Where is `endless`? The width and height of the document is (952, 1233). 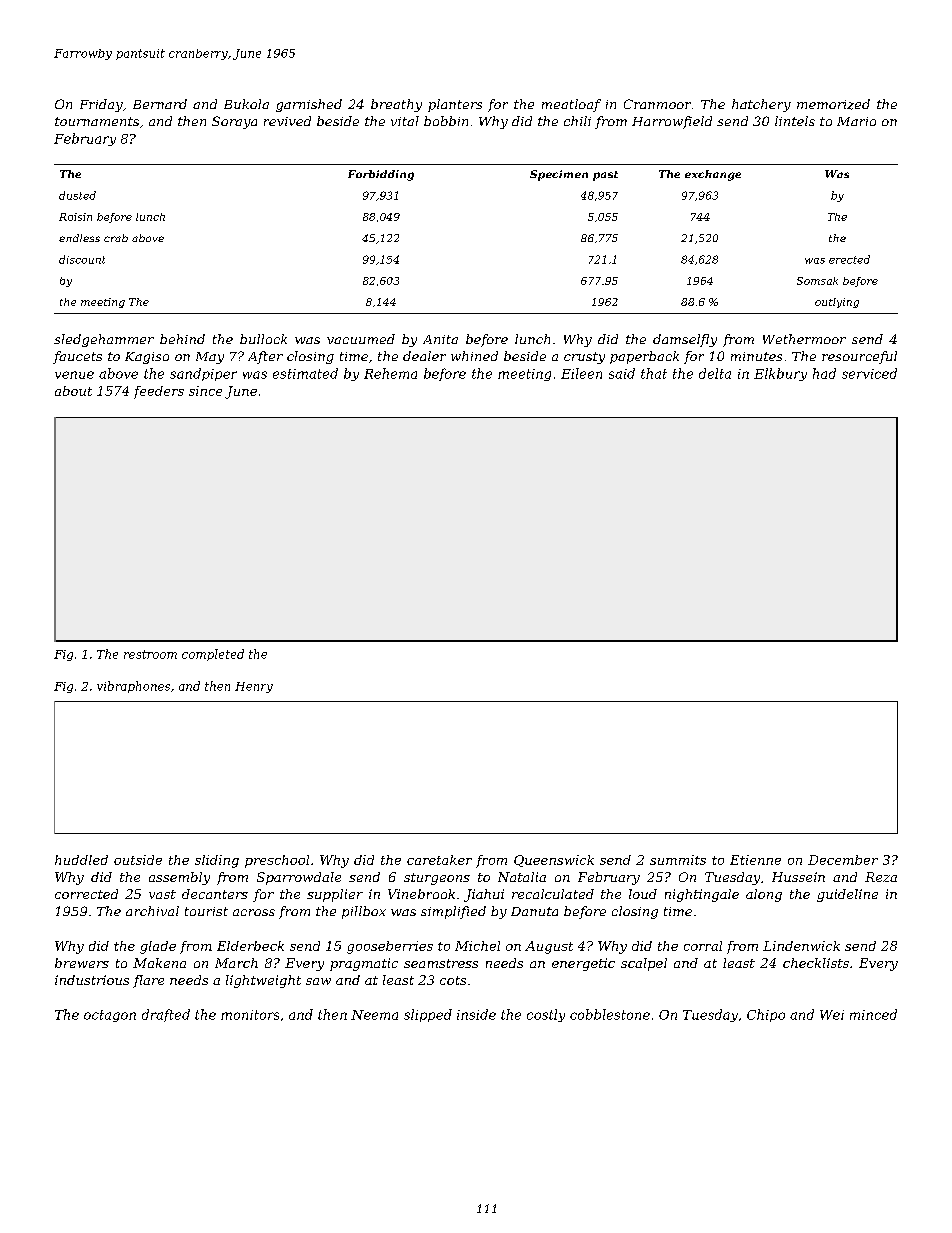 endless is located at coordinates (79, 238).
